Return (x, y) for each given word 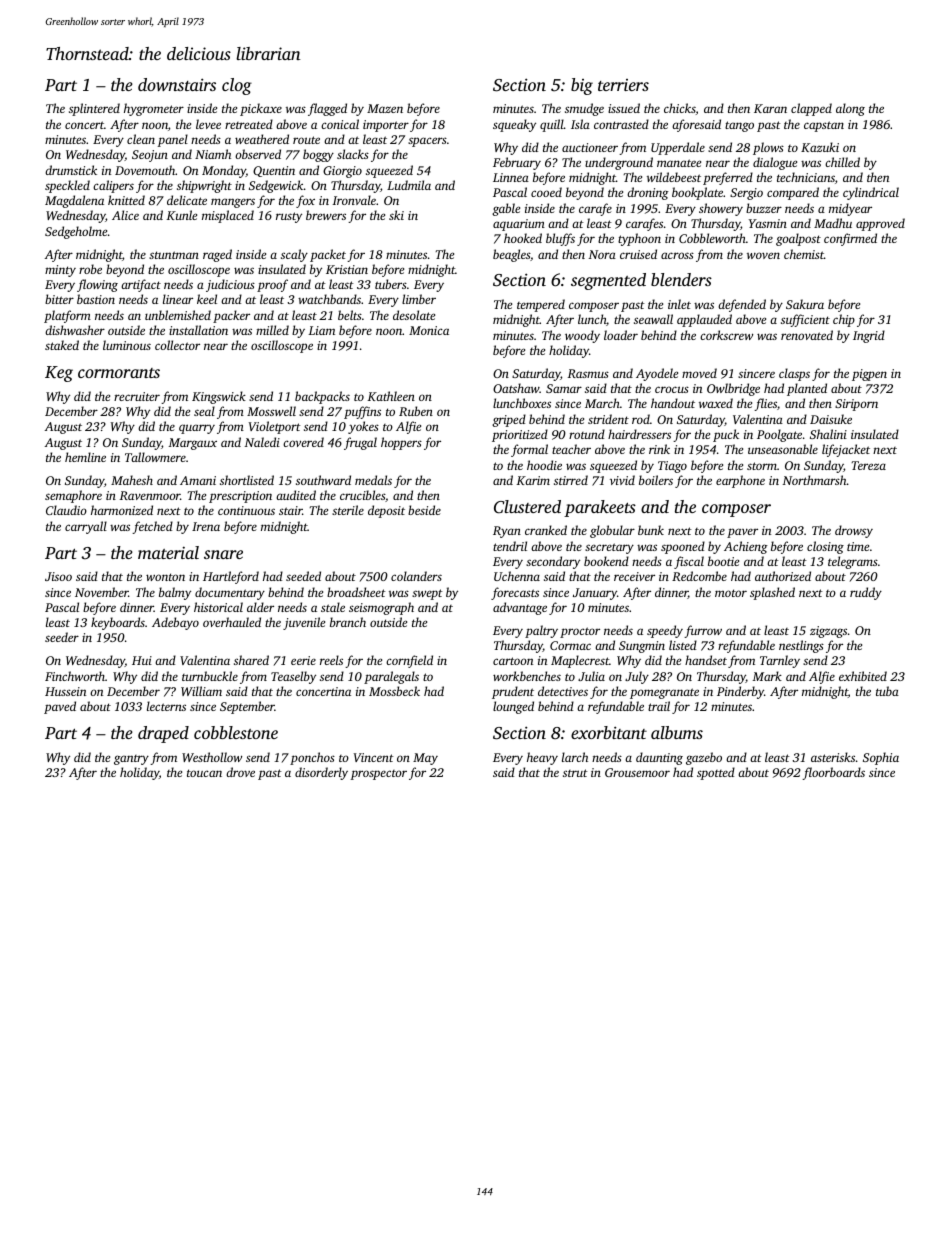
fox (305, 201)
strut (575, 773)
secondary (553, 562)
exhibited (863, 676)
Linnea (511, 177)
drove (240, 772)
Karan (770, 108)
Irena (206, 526)
